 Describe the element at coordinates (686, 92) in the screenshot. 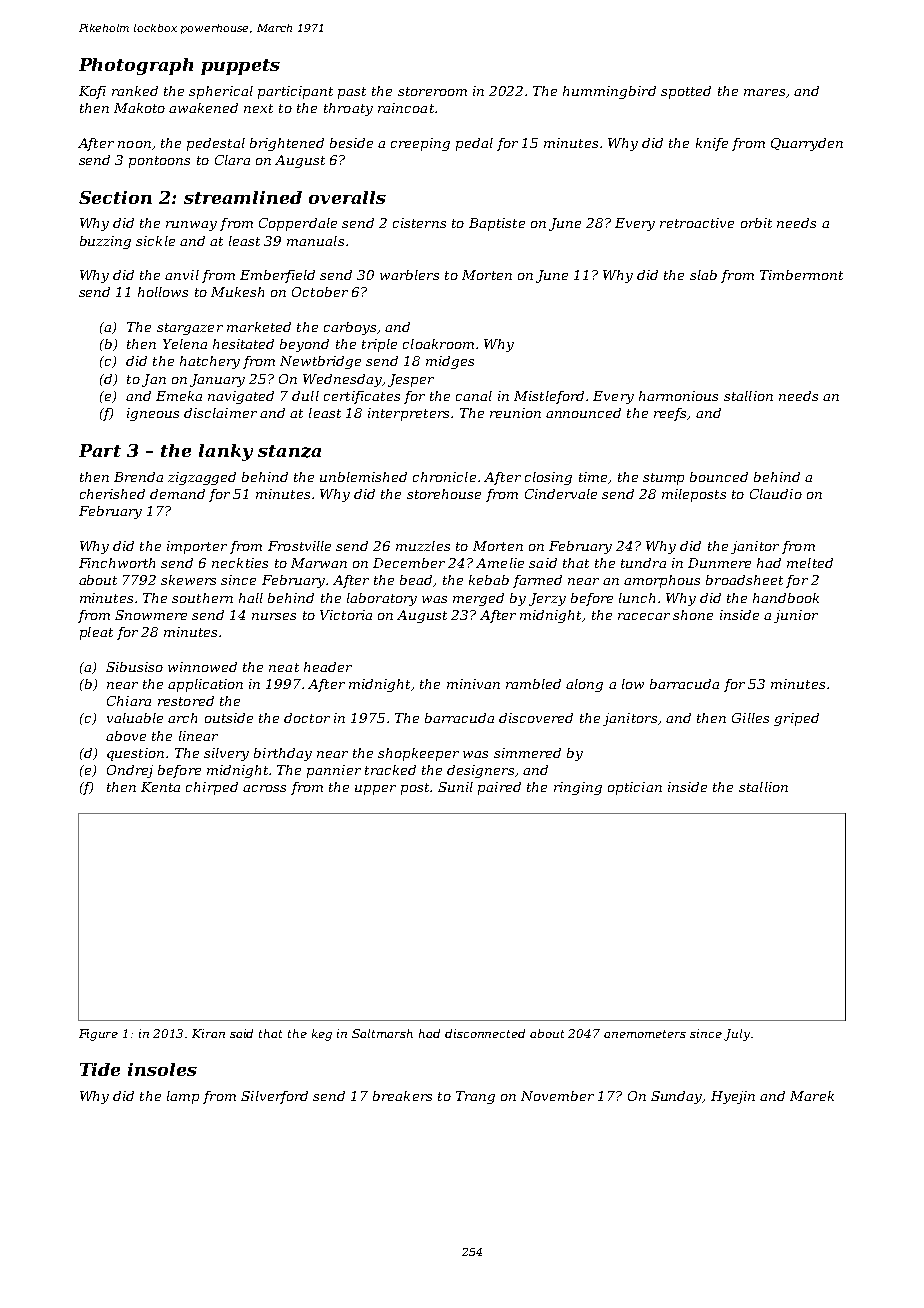

I see `spotted` at that location.
